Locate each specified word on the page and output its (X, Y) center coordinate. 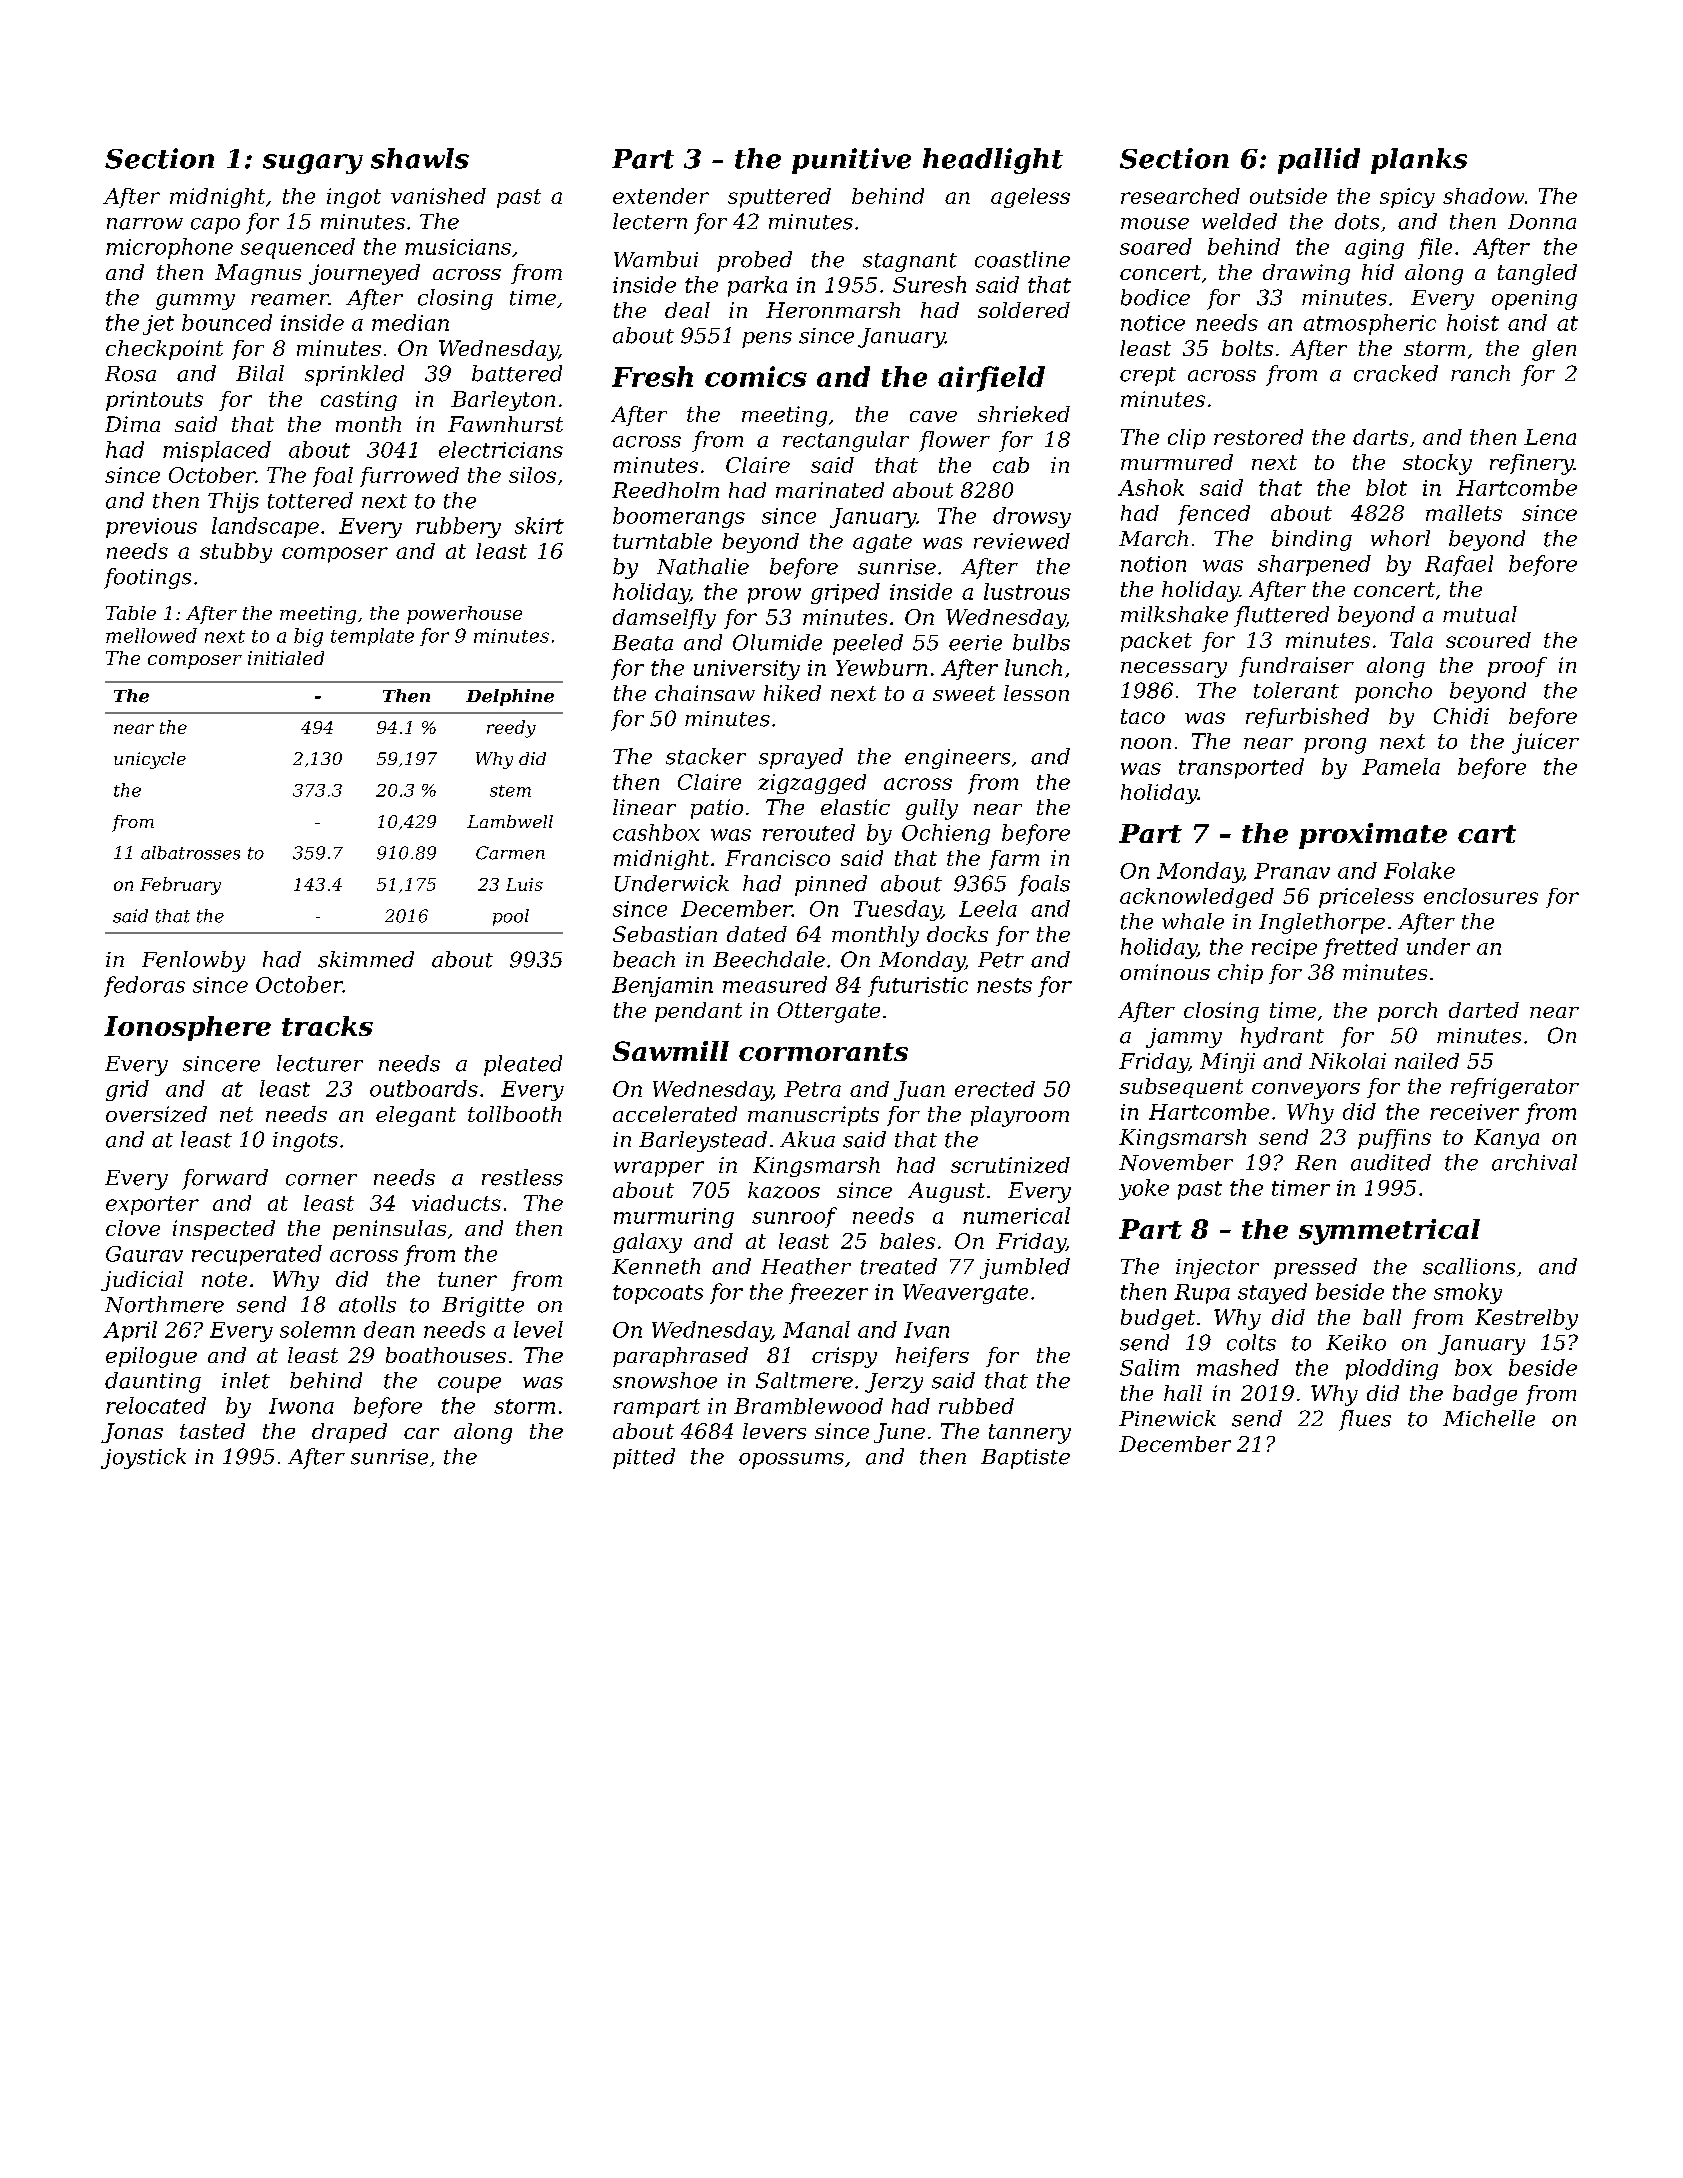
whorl (1400, 538)
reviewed (1022, 541)
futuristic (918, 986)
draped (349, 1433)
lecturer (320, 1063)
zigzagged (812, 784)
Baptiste (1025, 1459)
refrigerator (1515, 1088)
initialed (286, 658)
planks (1419, 161)
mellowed (151, 635)
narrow (145, 224)
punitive (851, 161)
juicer (1545, 743)
